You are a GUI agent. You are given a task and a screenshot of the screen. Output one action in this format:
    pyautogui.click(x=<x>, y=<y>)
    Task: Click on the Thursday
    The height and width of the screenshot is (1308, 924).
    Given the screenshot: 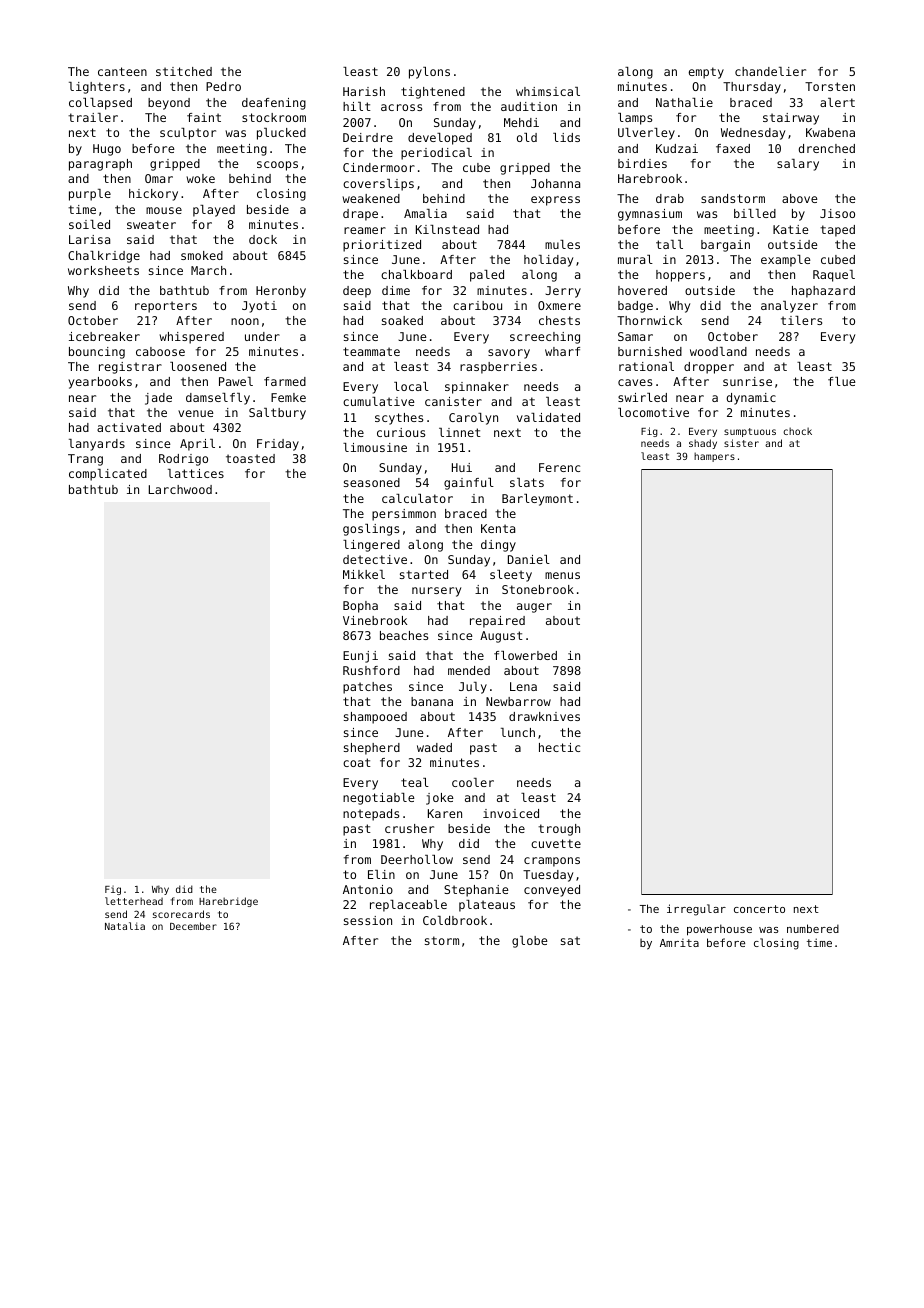 What is the action you would take?
    pyautogui.click(x=752, y=88)
